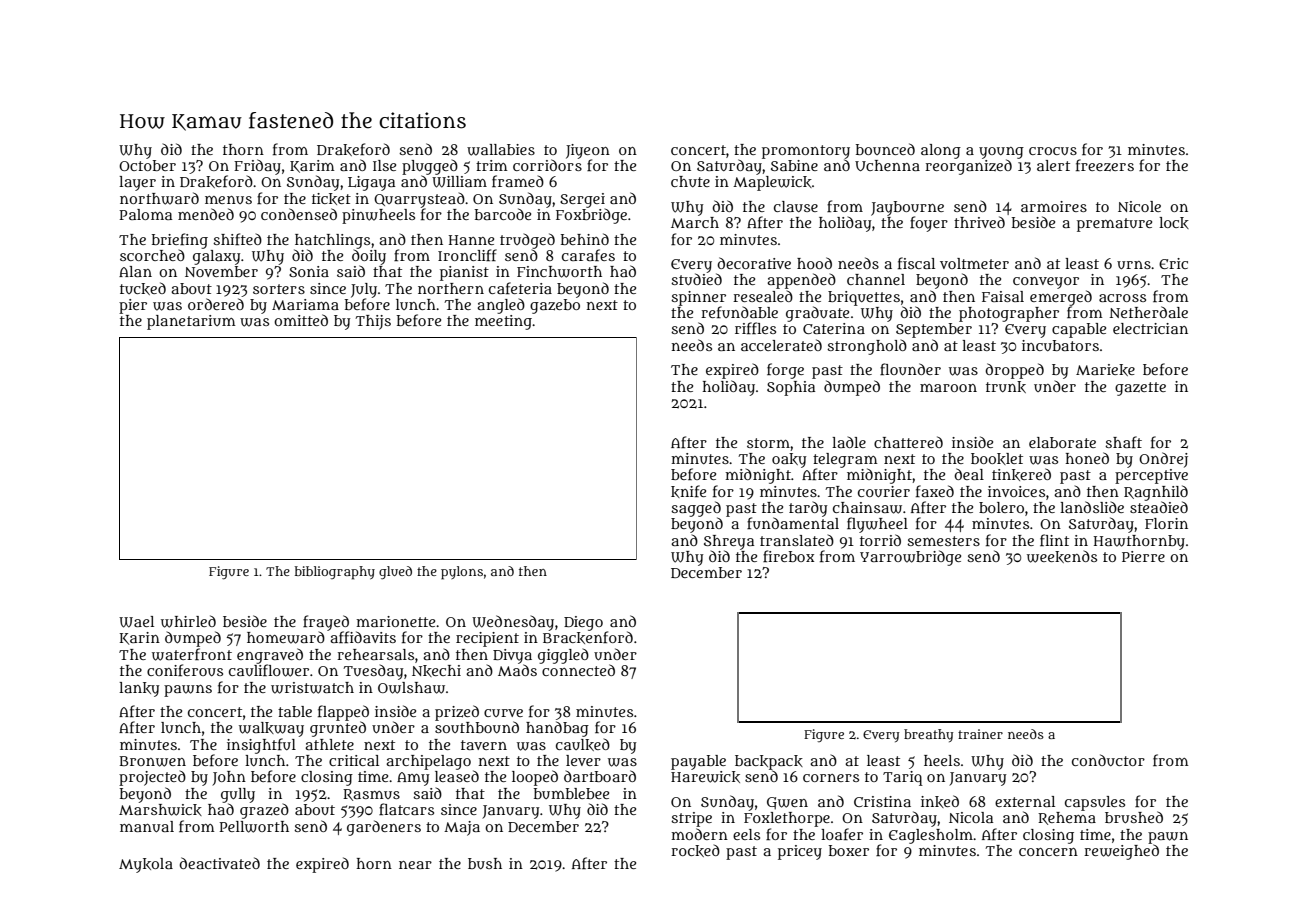  I want to click on crocus, so click(1053, 151).
